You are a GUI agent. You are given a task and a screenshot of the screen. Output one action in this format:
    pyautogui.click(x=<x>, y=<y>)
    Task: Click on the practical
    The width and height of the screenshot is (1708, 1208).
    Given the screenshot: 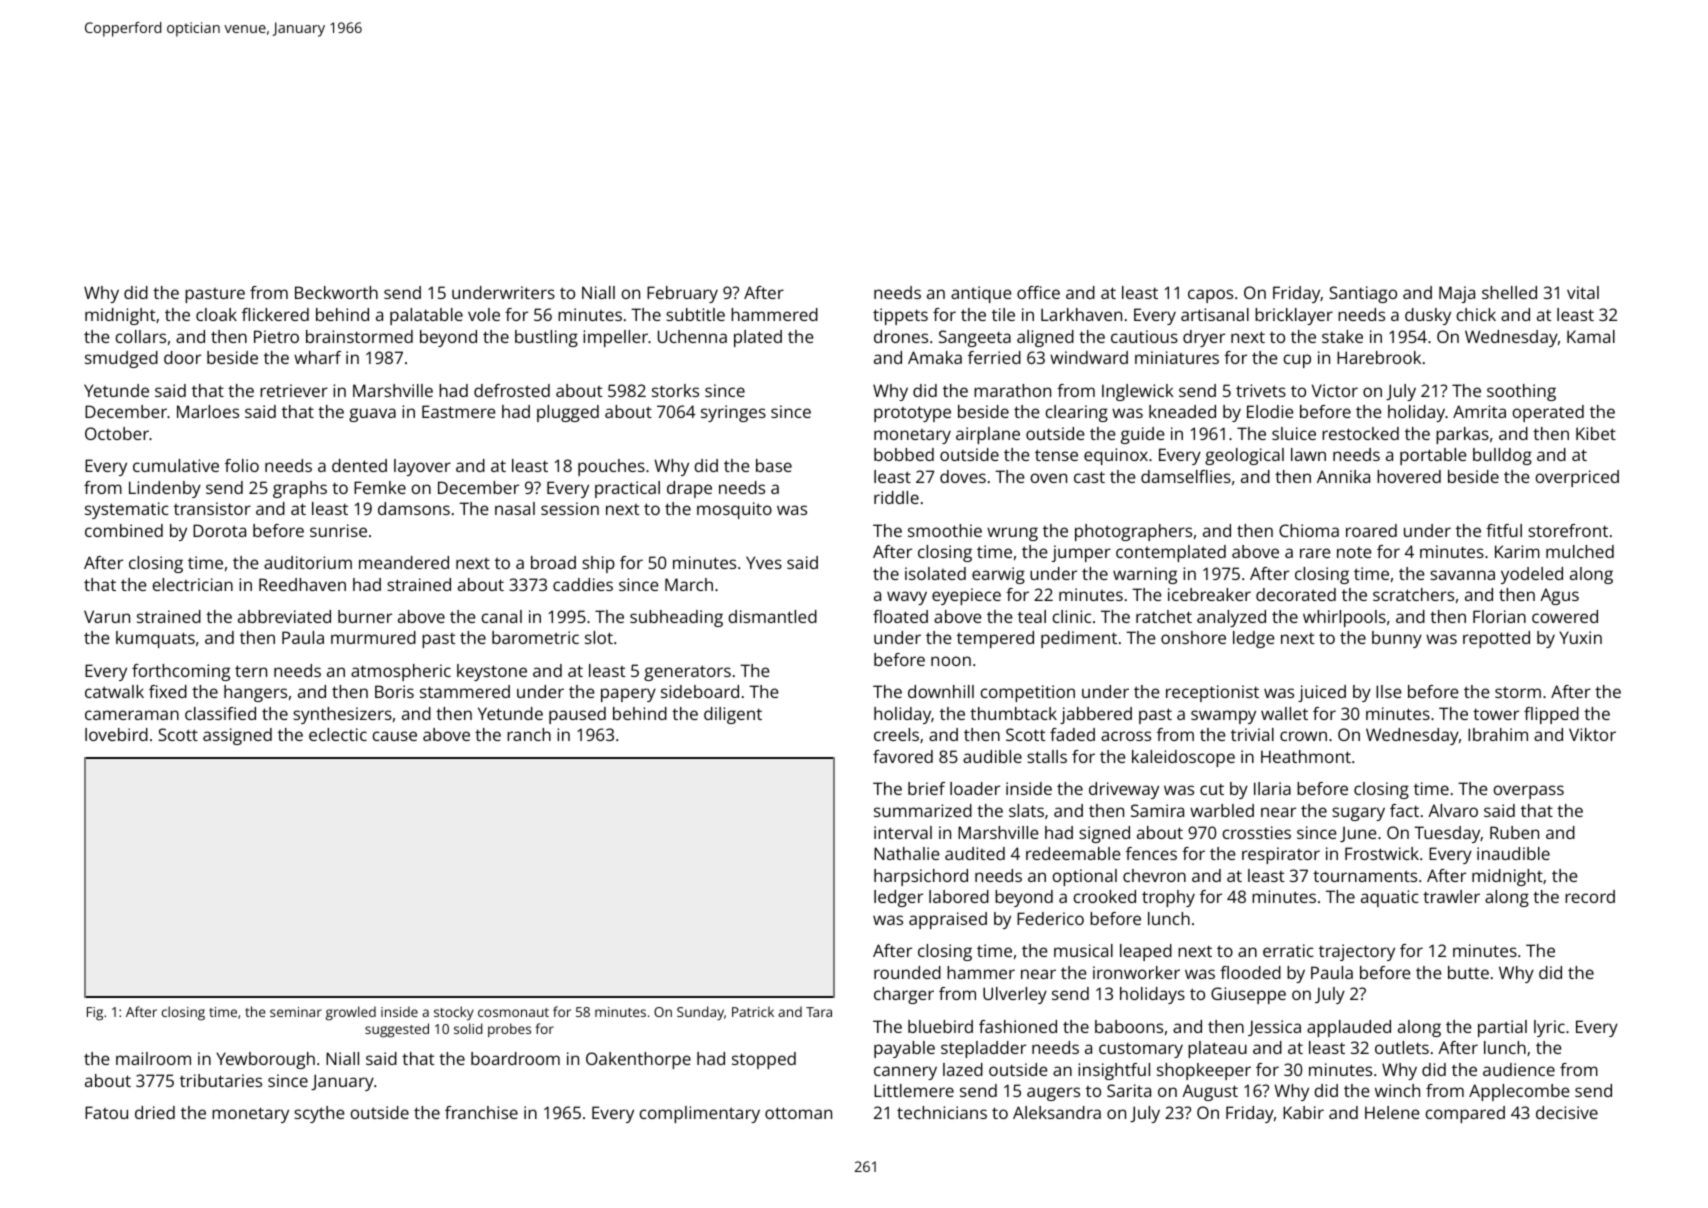 What is the action you would take?
    pyautogui.click(x=627, y=489)
